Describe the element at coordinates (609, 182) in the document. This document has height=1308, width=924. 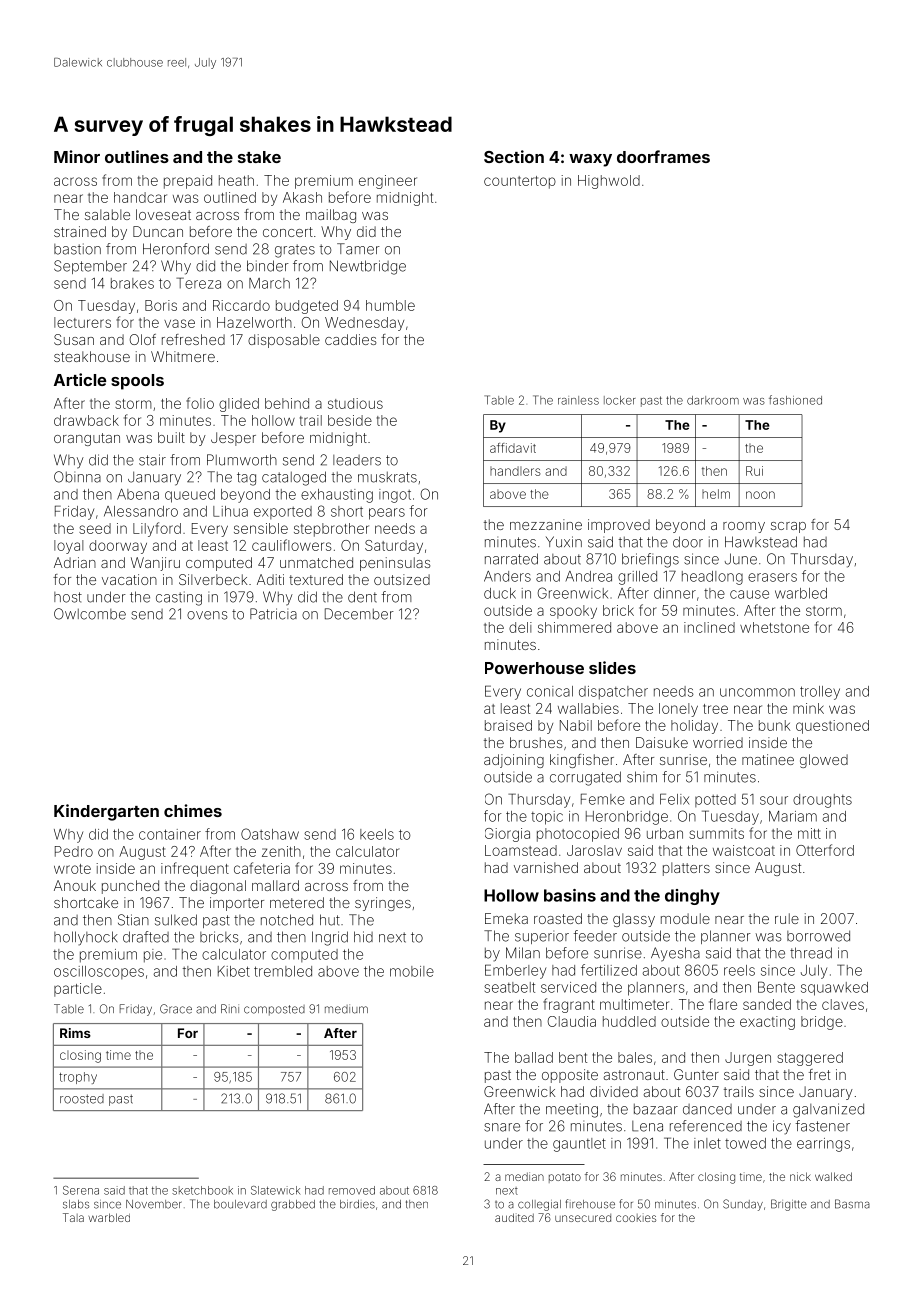
I see `Highwold` at that location.
